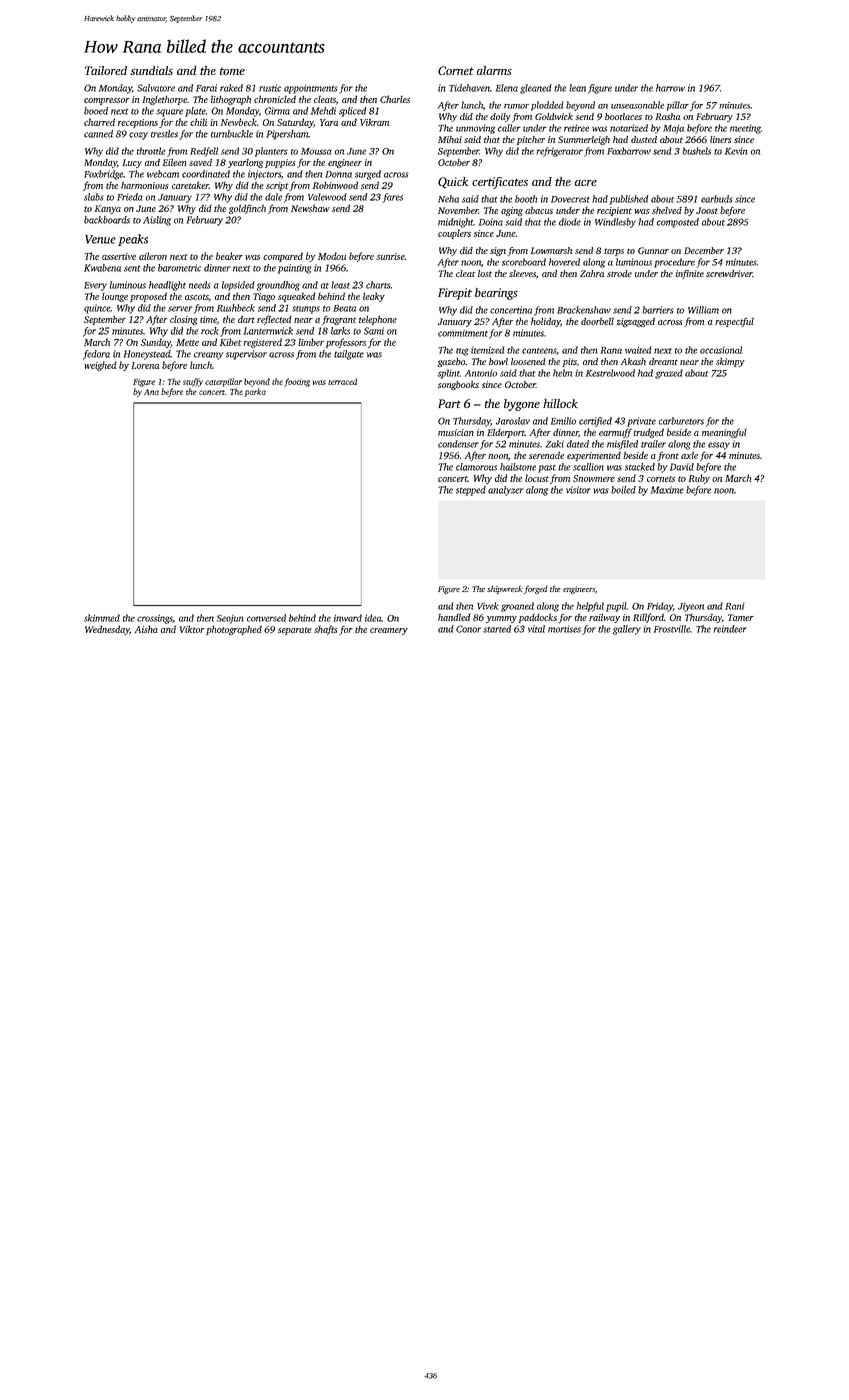  What do you see at coordinates (471, 491) in the screenshot?
I see `stepped` at bounding box center [471, 491].
